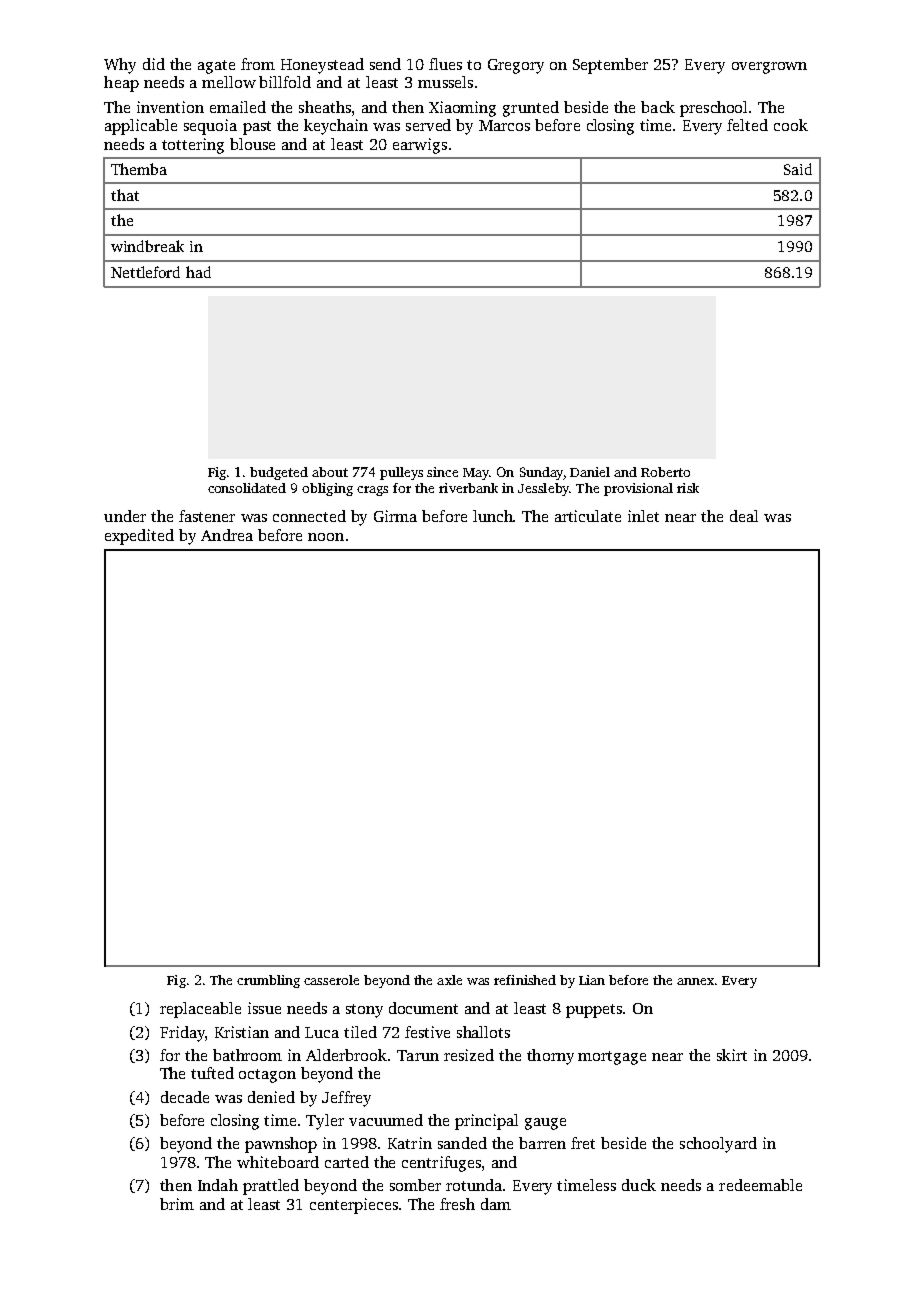 The width and height of the image is (924, 1308). I want to click on mussels, so click(445, 82).
